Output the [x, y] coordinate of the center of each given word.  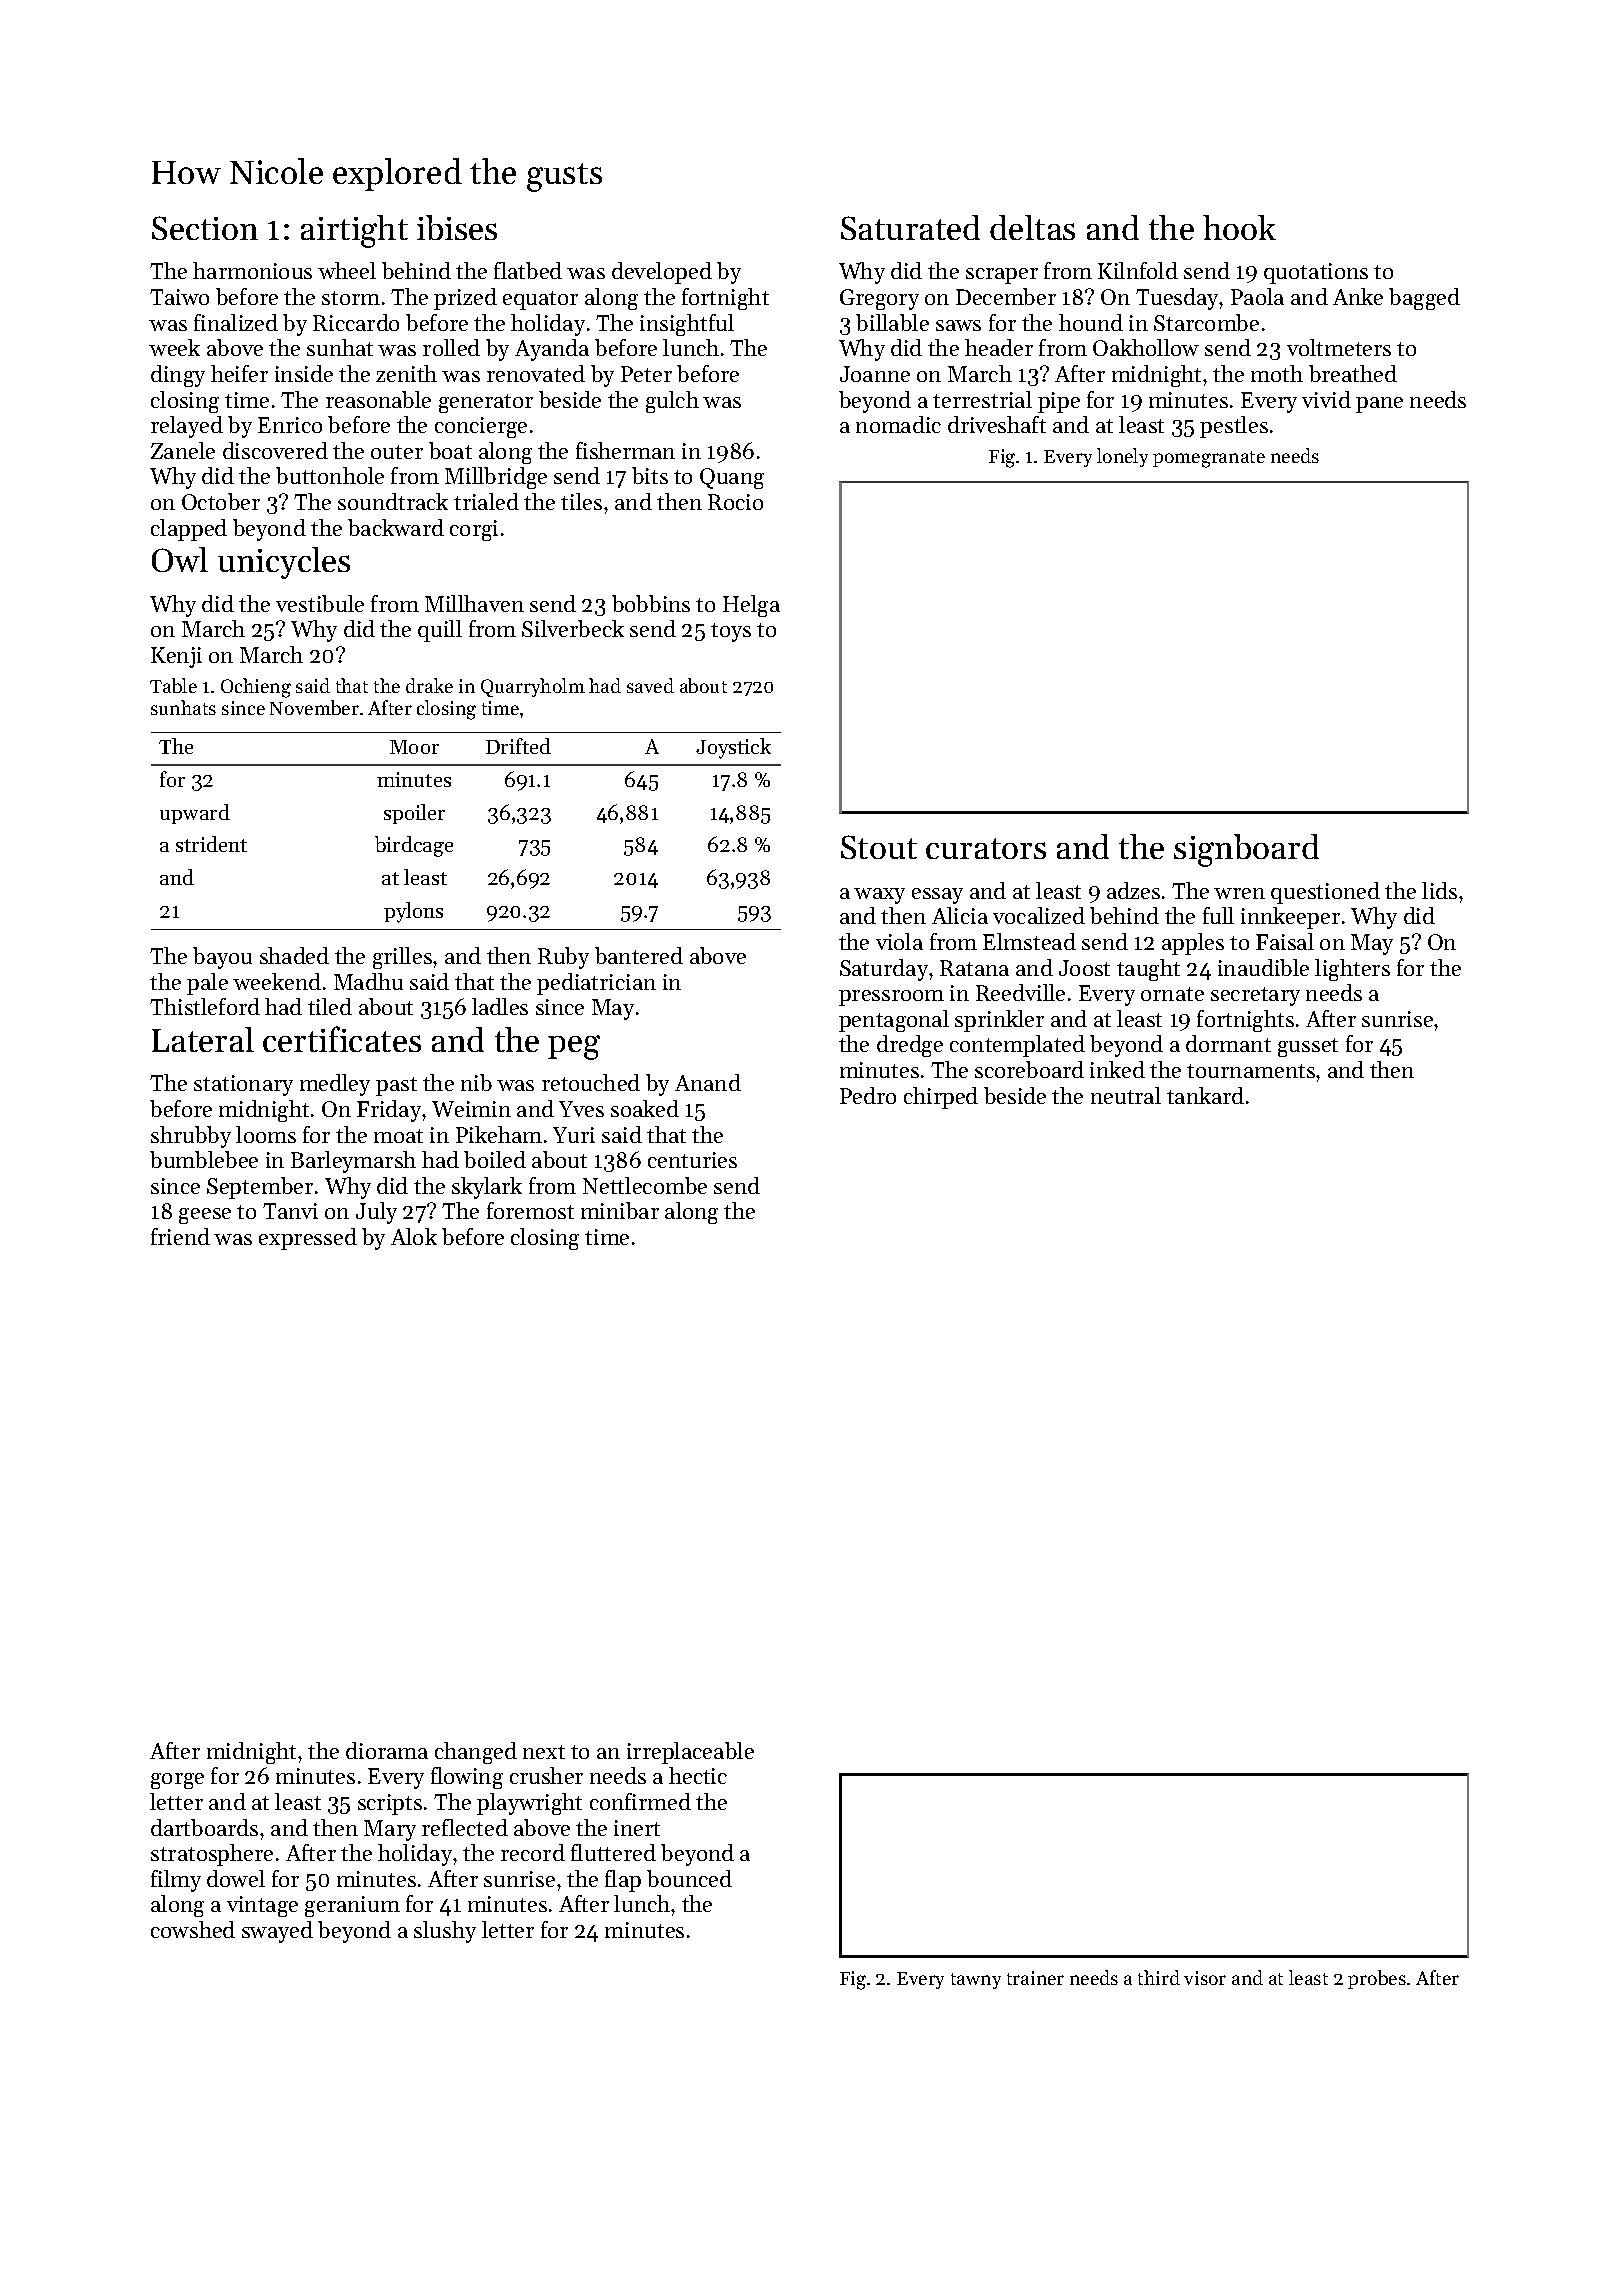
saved [650, 685]
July [376, 1213]
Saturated [910, 227]
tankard [1205, 1095]
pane [1379, 405]
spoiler [414, 814]
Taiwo [179, 297]
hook [1239, 227]
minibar [620, 1210]
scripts [390, 1804]
